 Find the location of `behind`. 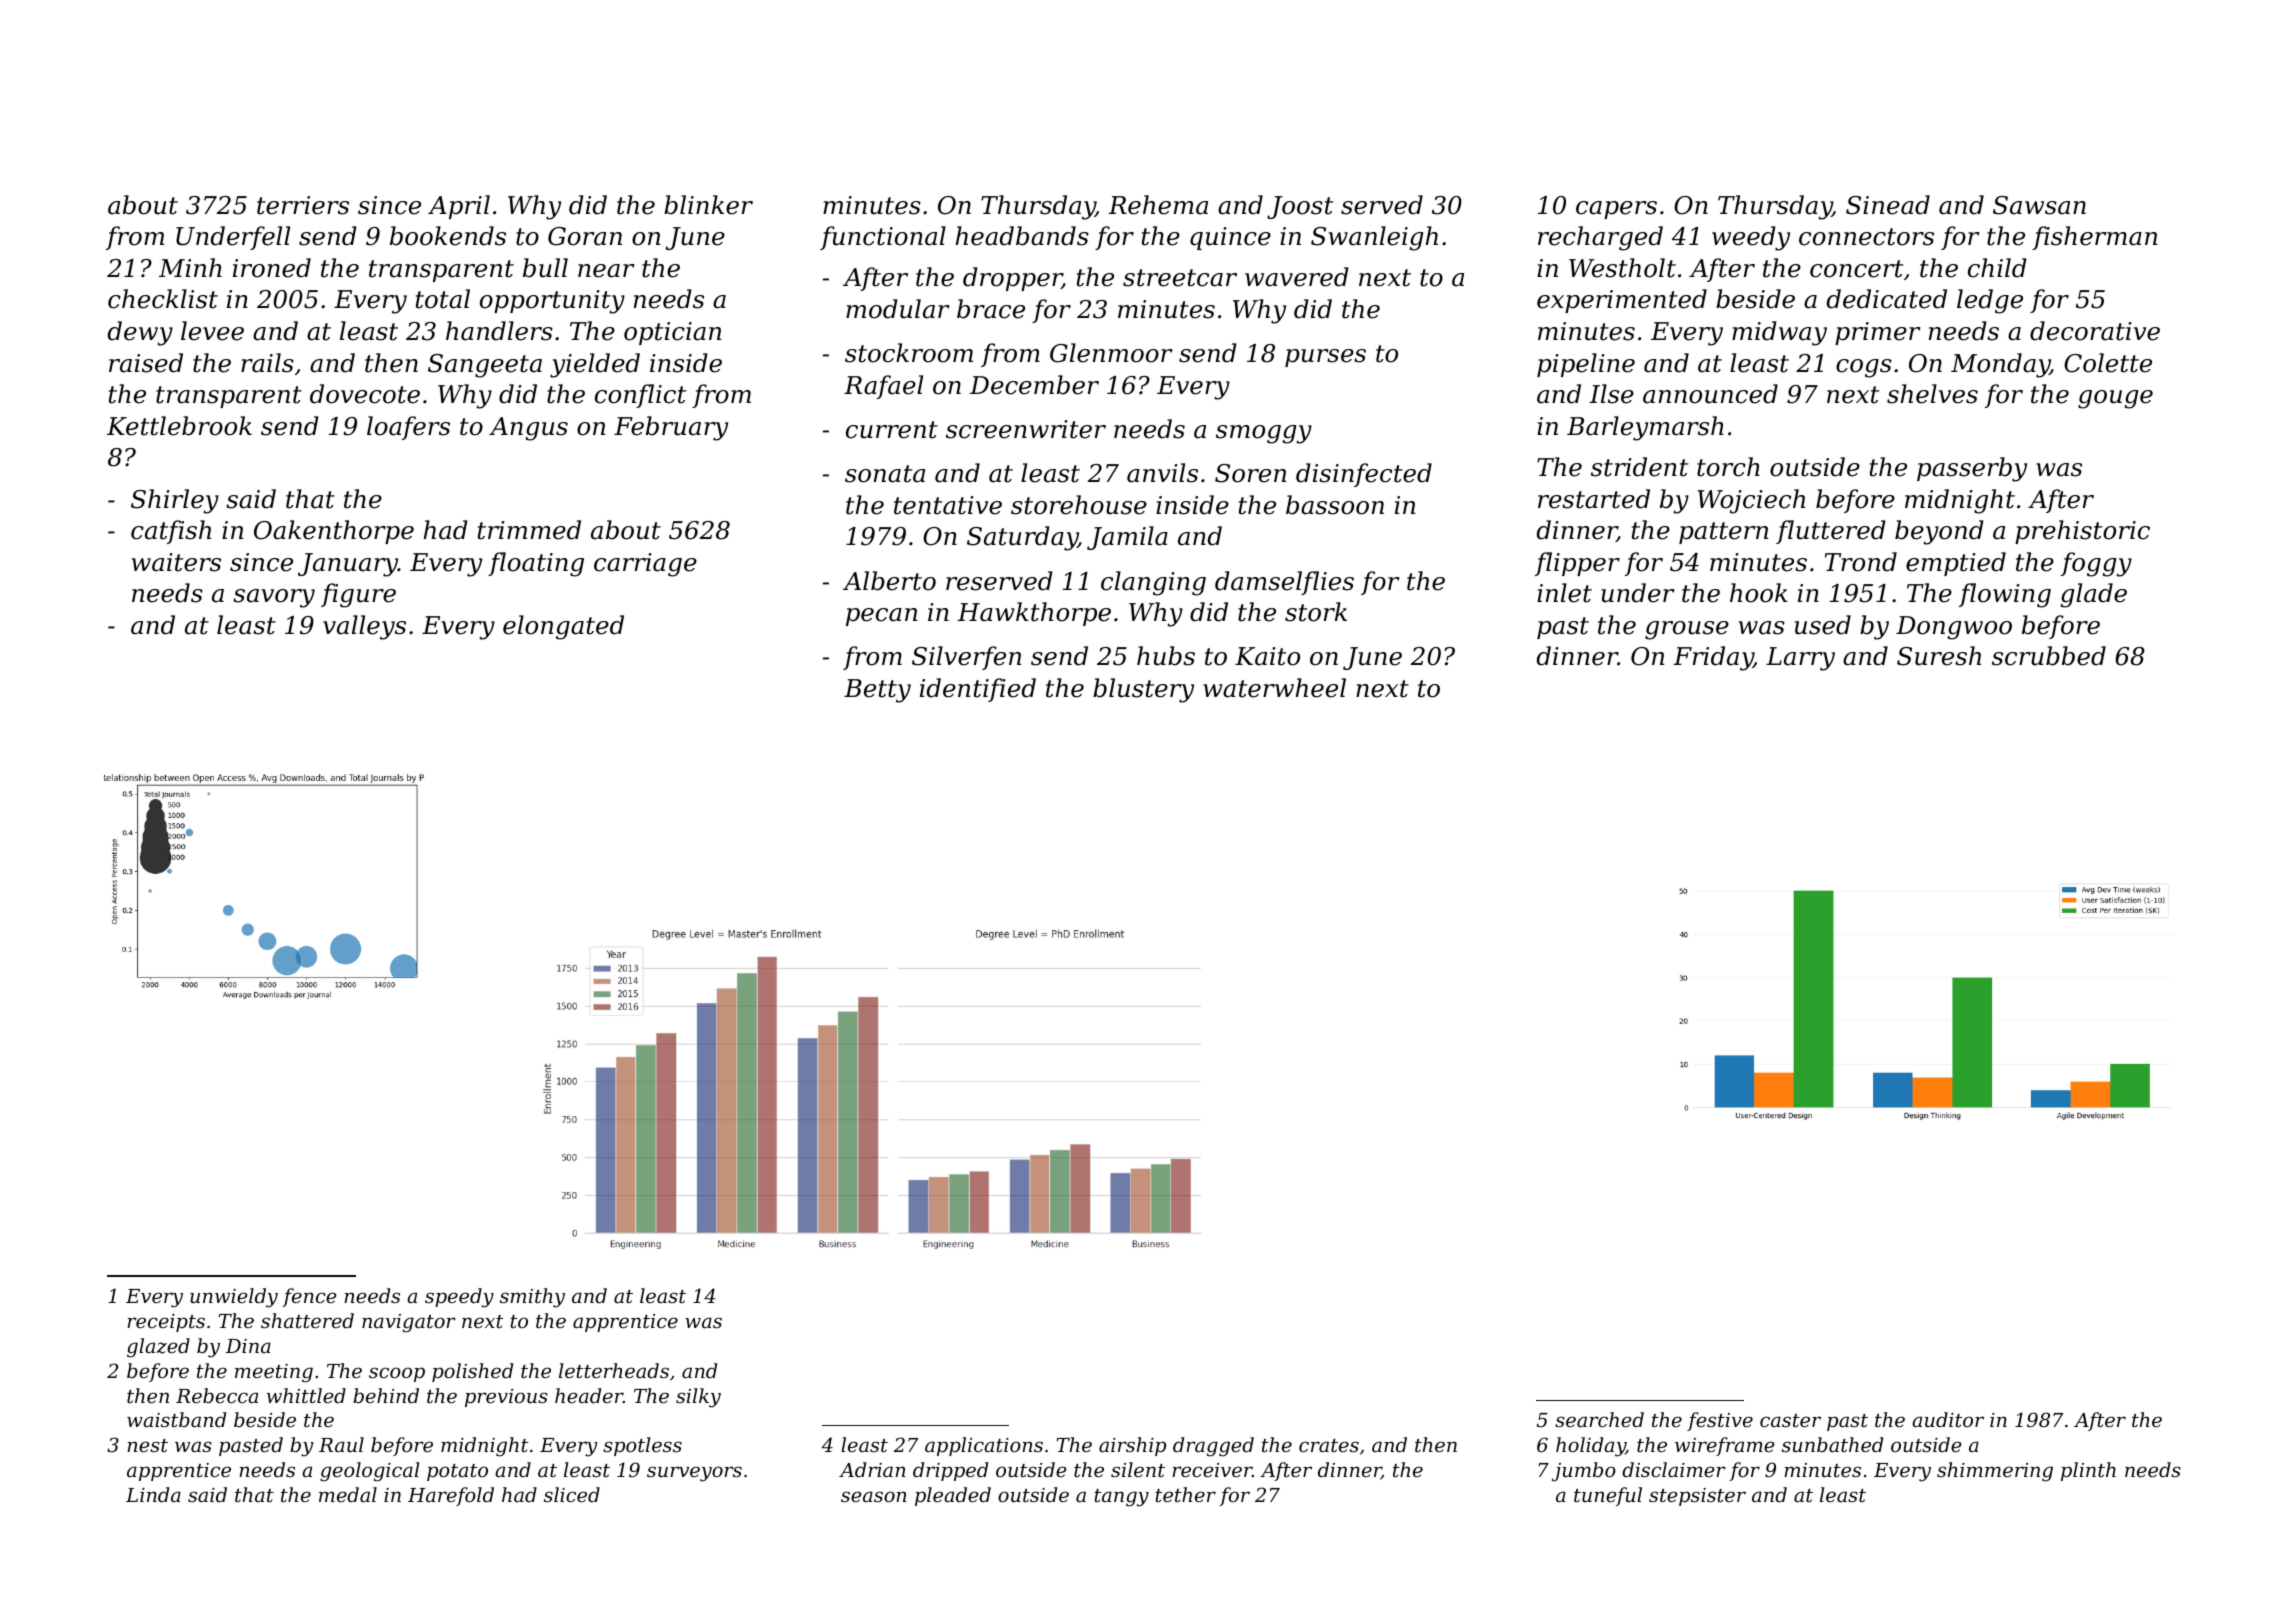

behind is located at coordinates (386, 1395).
